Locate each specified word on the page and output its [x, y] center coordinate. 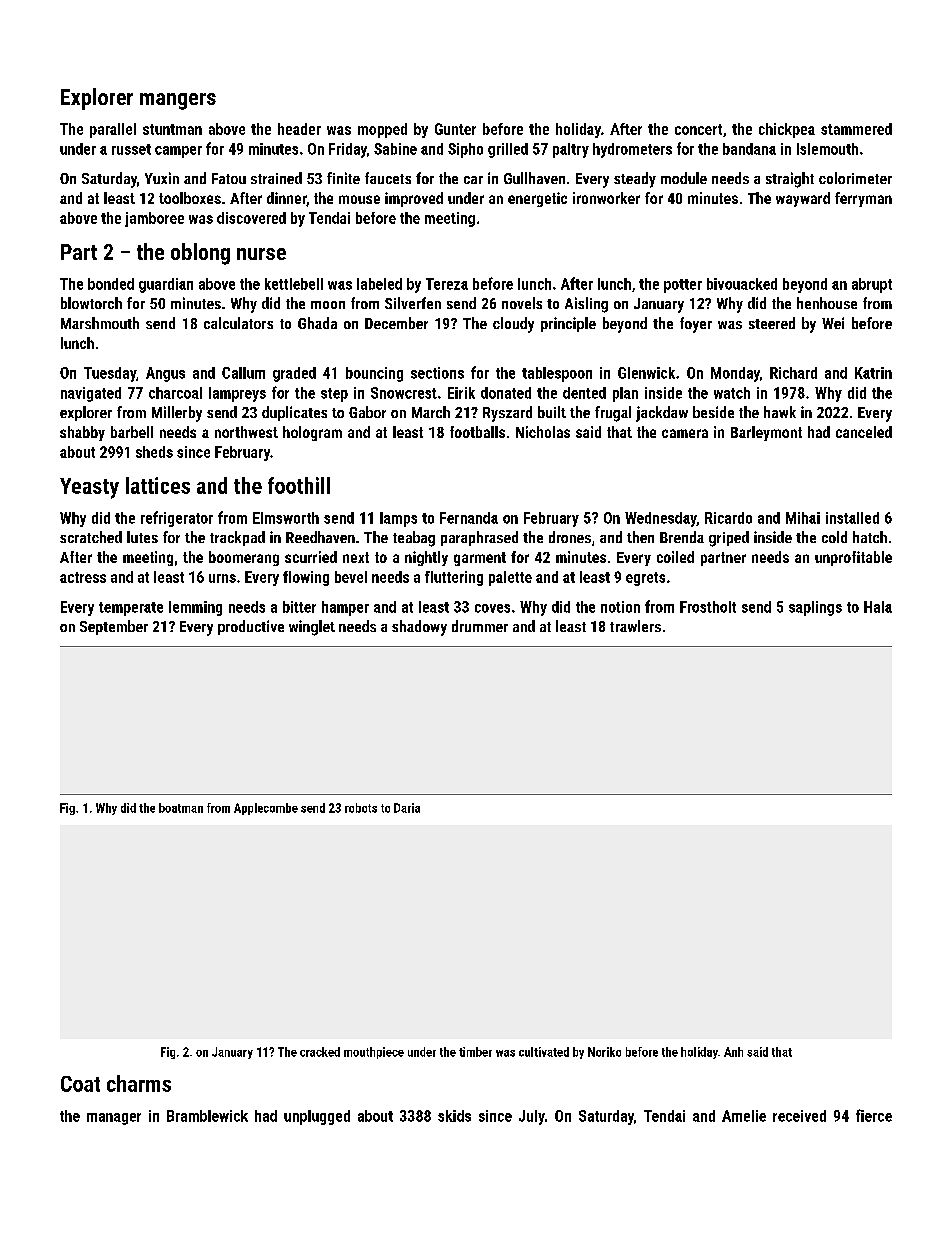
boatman [181, 808]
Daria [407, 808]
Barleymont [766, 433]
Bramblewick [207, 1116]
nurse [261, 254]
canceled [864, 432]
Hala [878, 607]
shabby [82, 433]
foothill [299, 485]
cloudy [513, 325]
